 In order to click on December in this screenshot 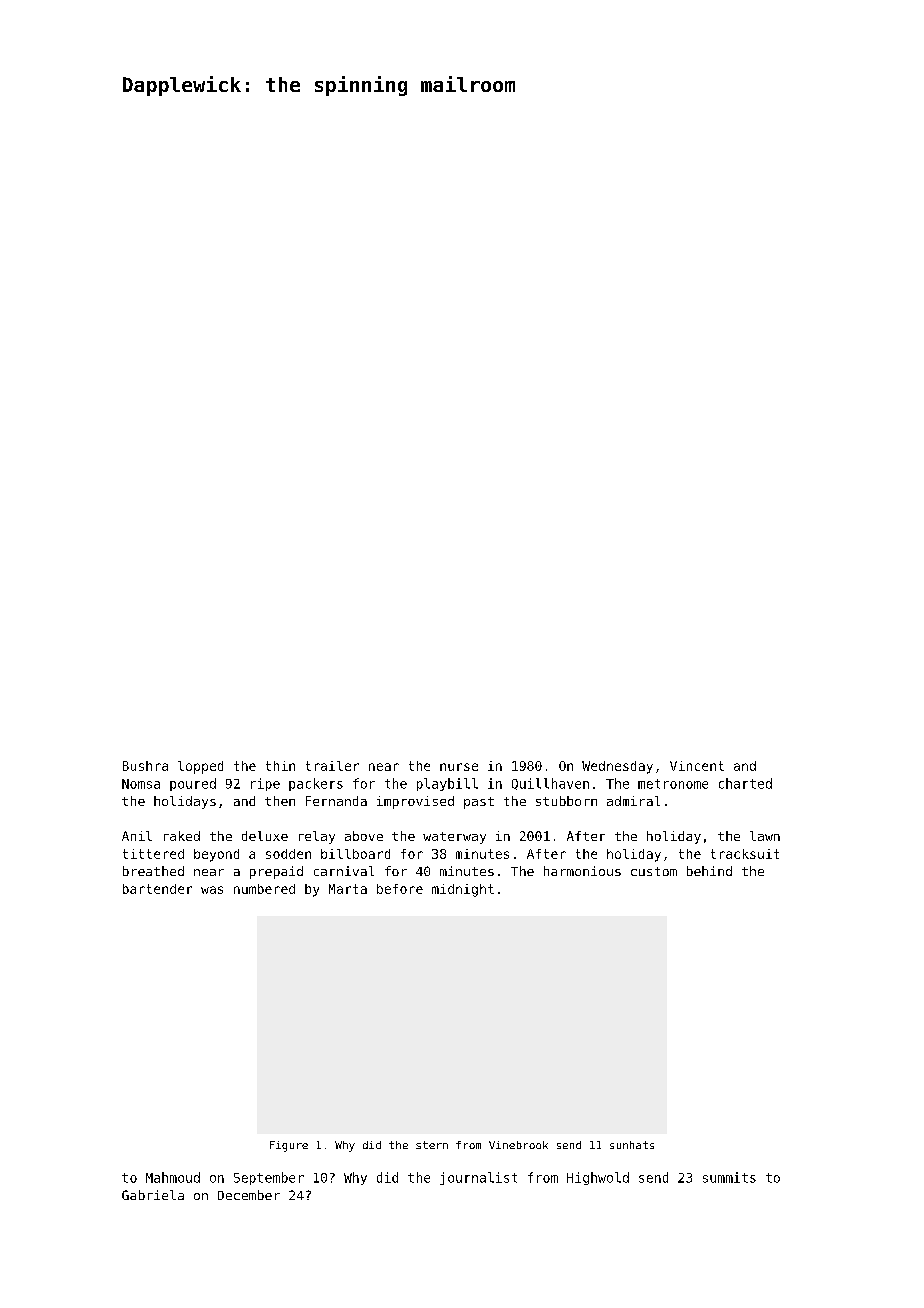, I will do `click(249, 1195)`.
